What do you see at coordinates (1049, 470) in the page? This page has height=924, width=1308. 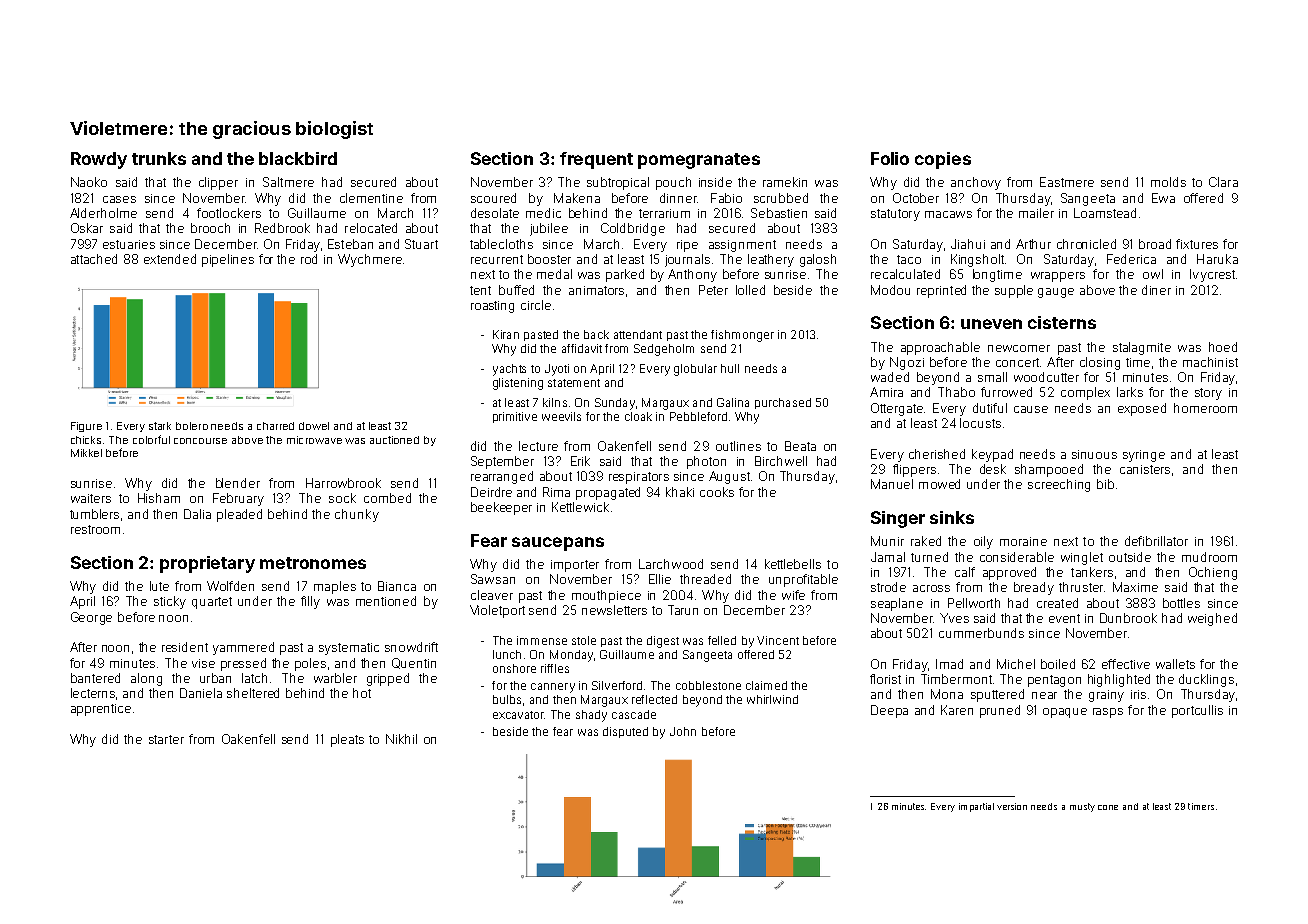 I see `shampooed` at bounding box center [1049, 470].
